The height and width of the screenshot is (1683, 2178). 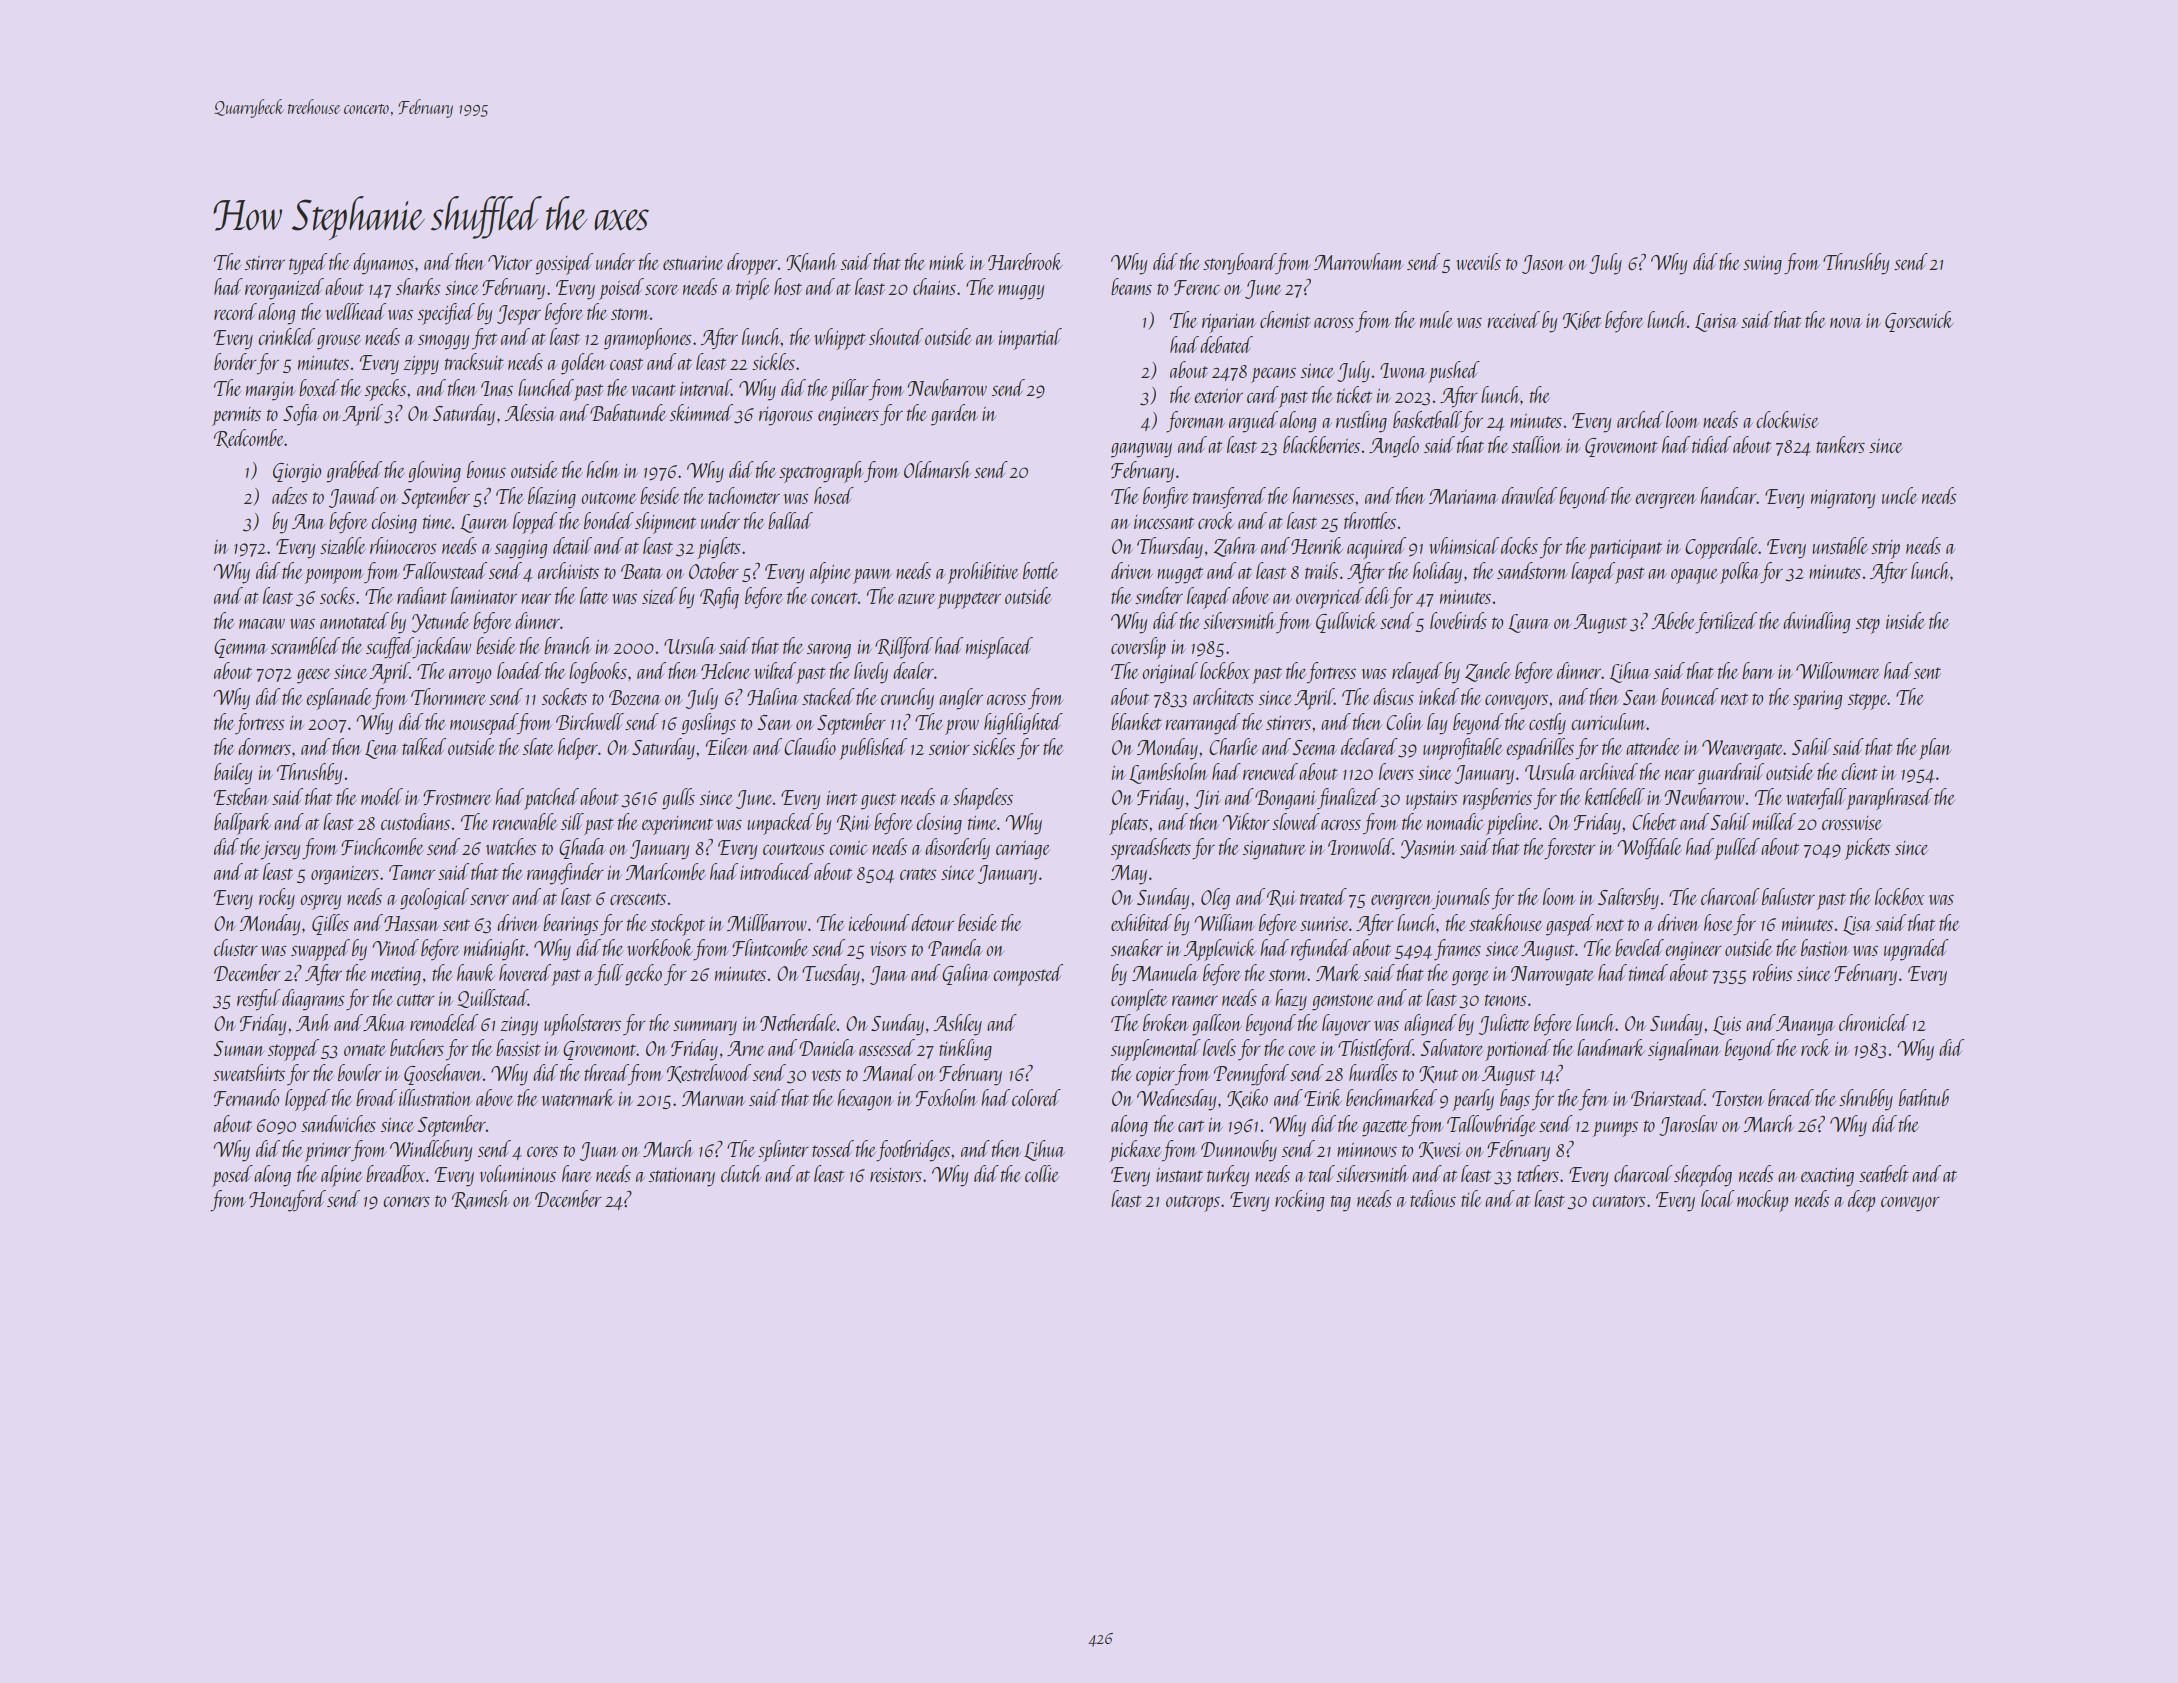 I want to click on dynamos, so click(x=383, y=264).
